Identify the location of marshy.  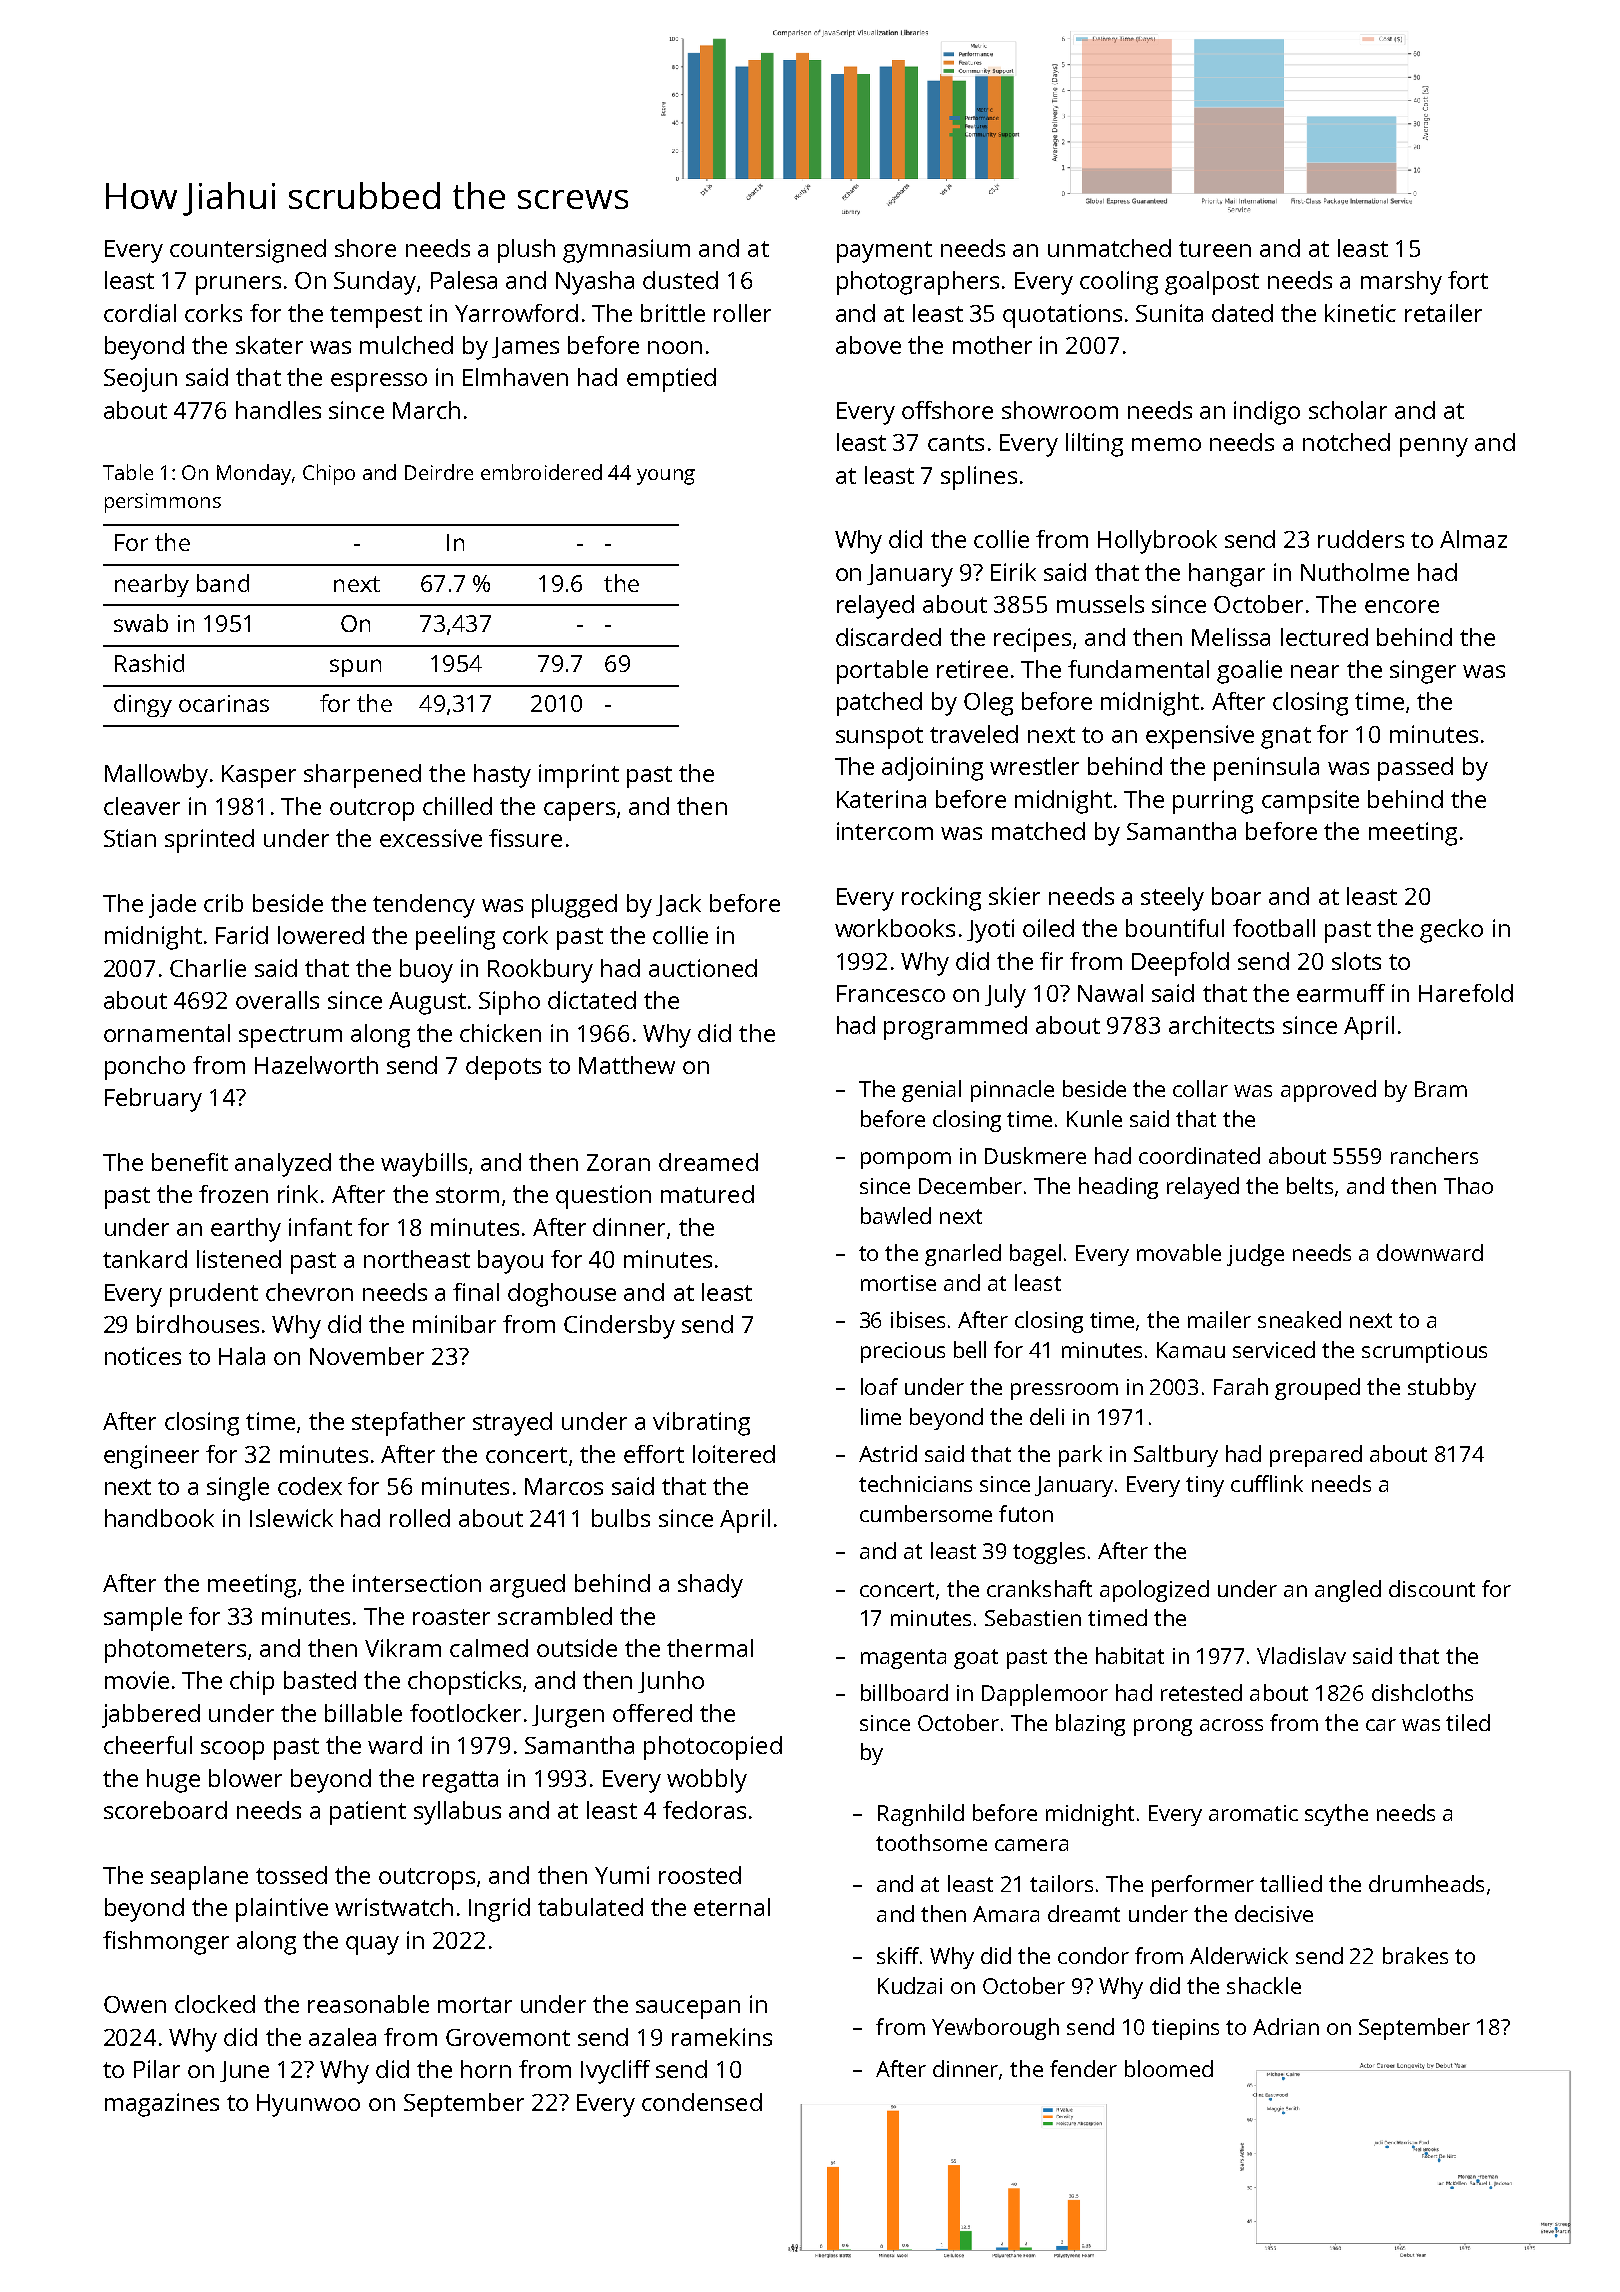
(1401, 283).
